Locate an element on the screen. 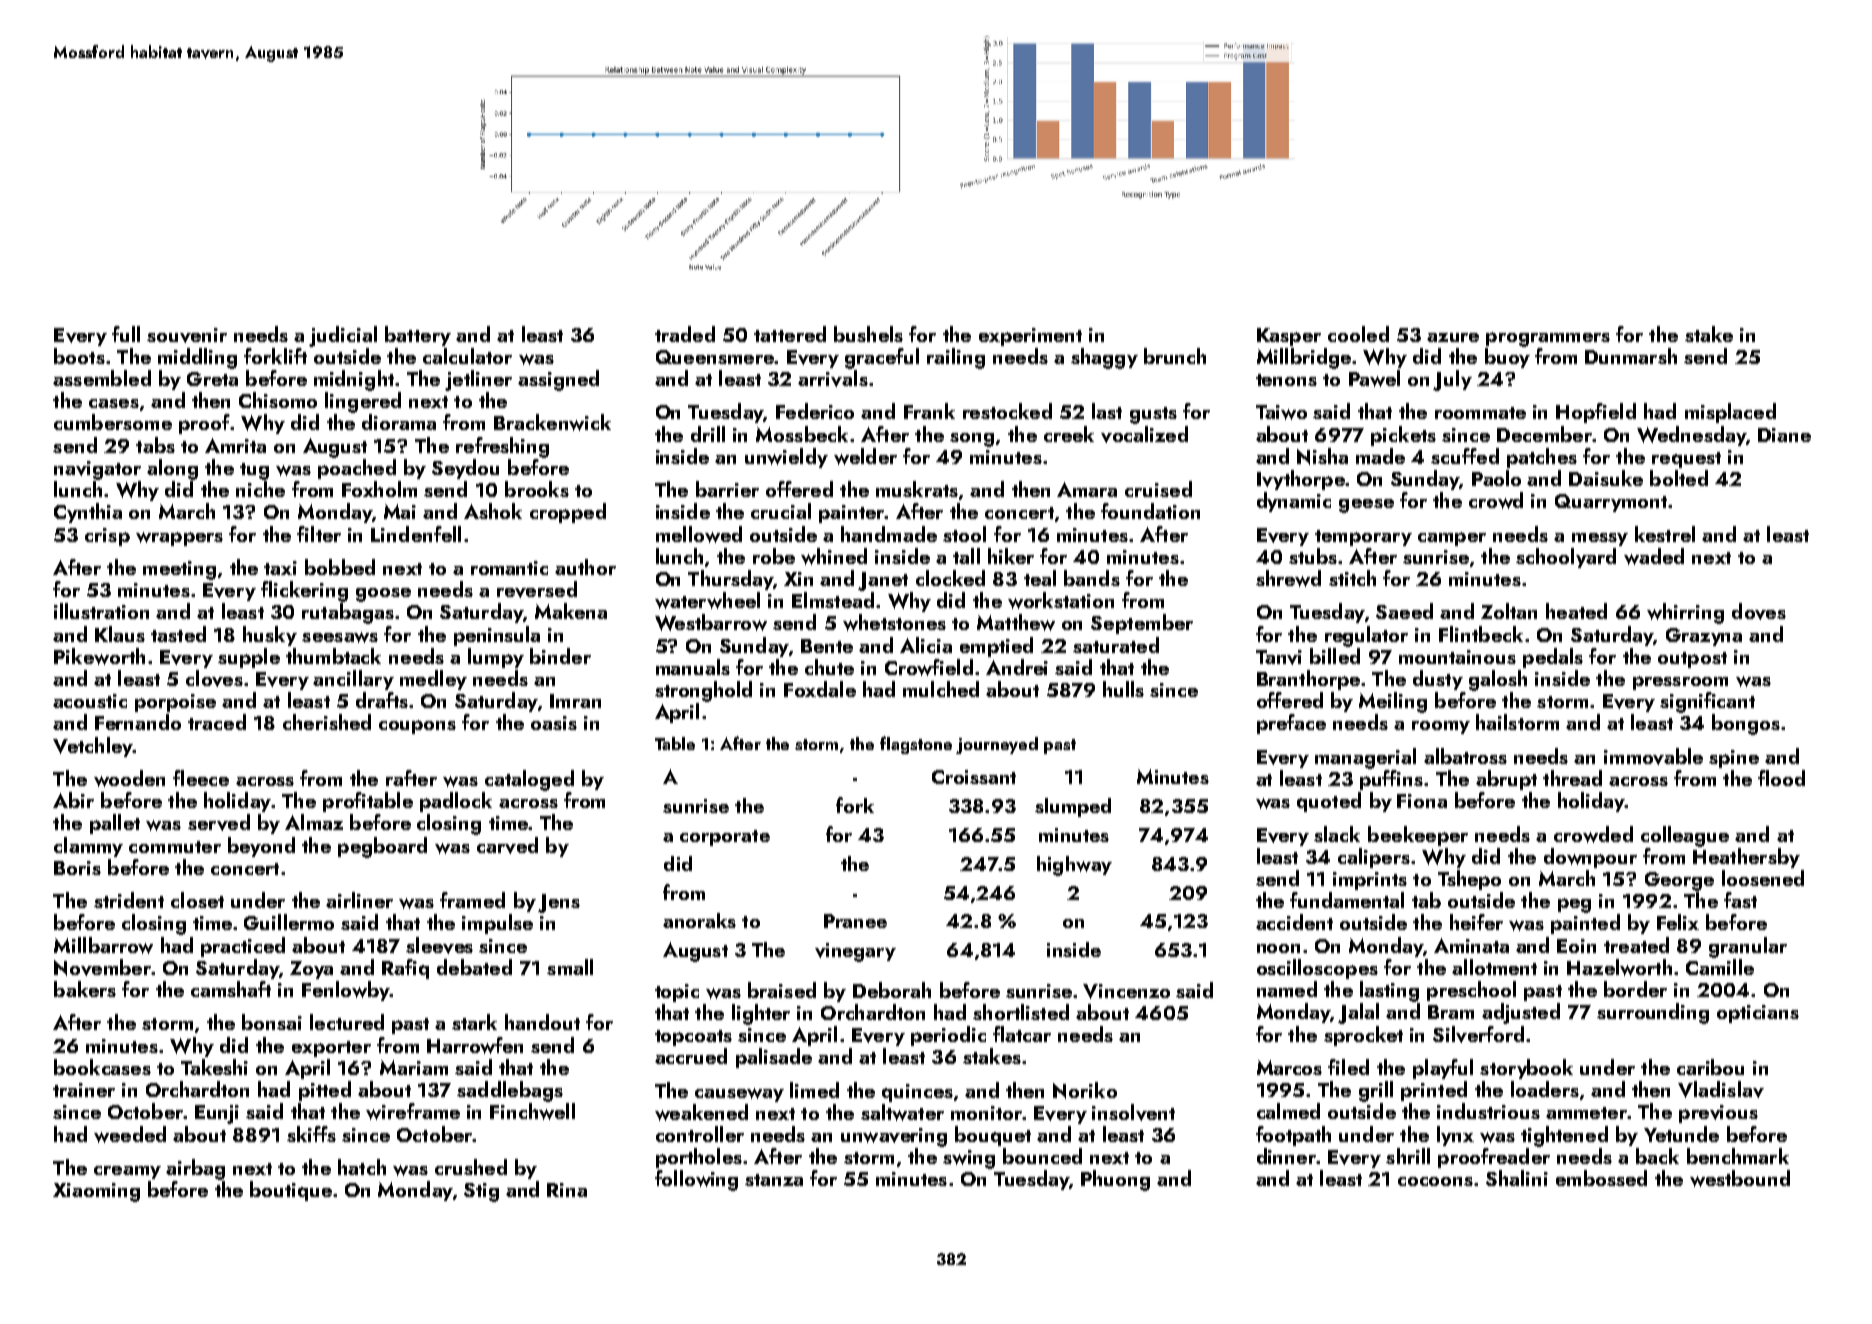  cooled is located at coordinates (1358, 334).
